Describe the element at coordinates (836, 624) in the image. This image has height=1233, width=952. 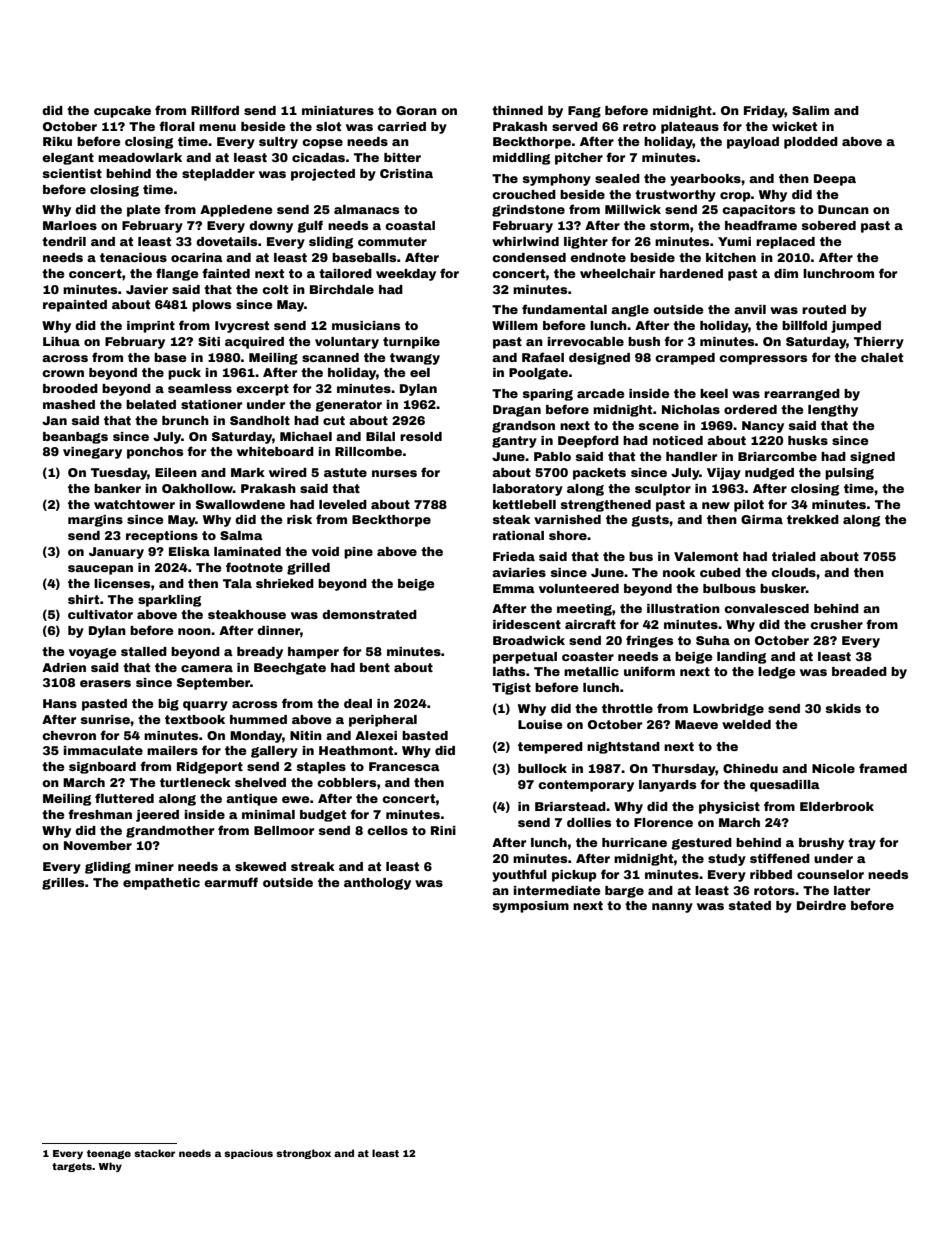
I see `crusher` at that location.
